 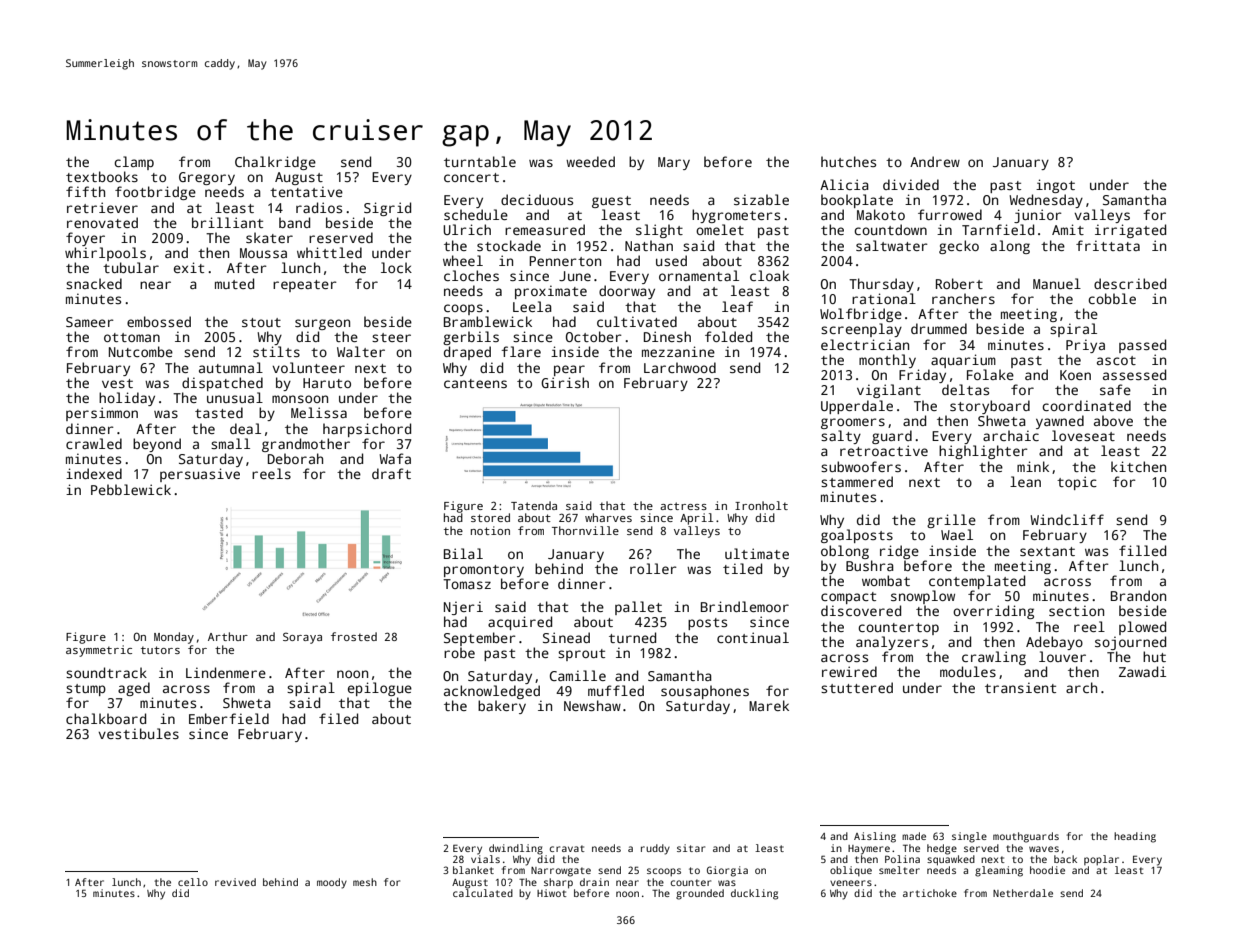 What do you see at coordinates (887, 361) in the screenshot?
I see `monthly` at bounding box center [887, 361].
